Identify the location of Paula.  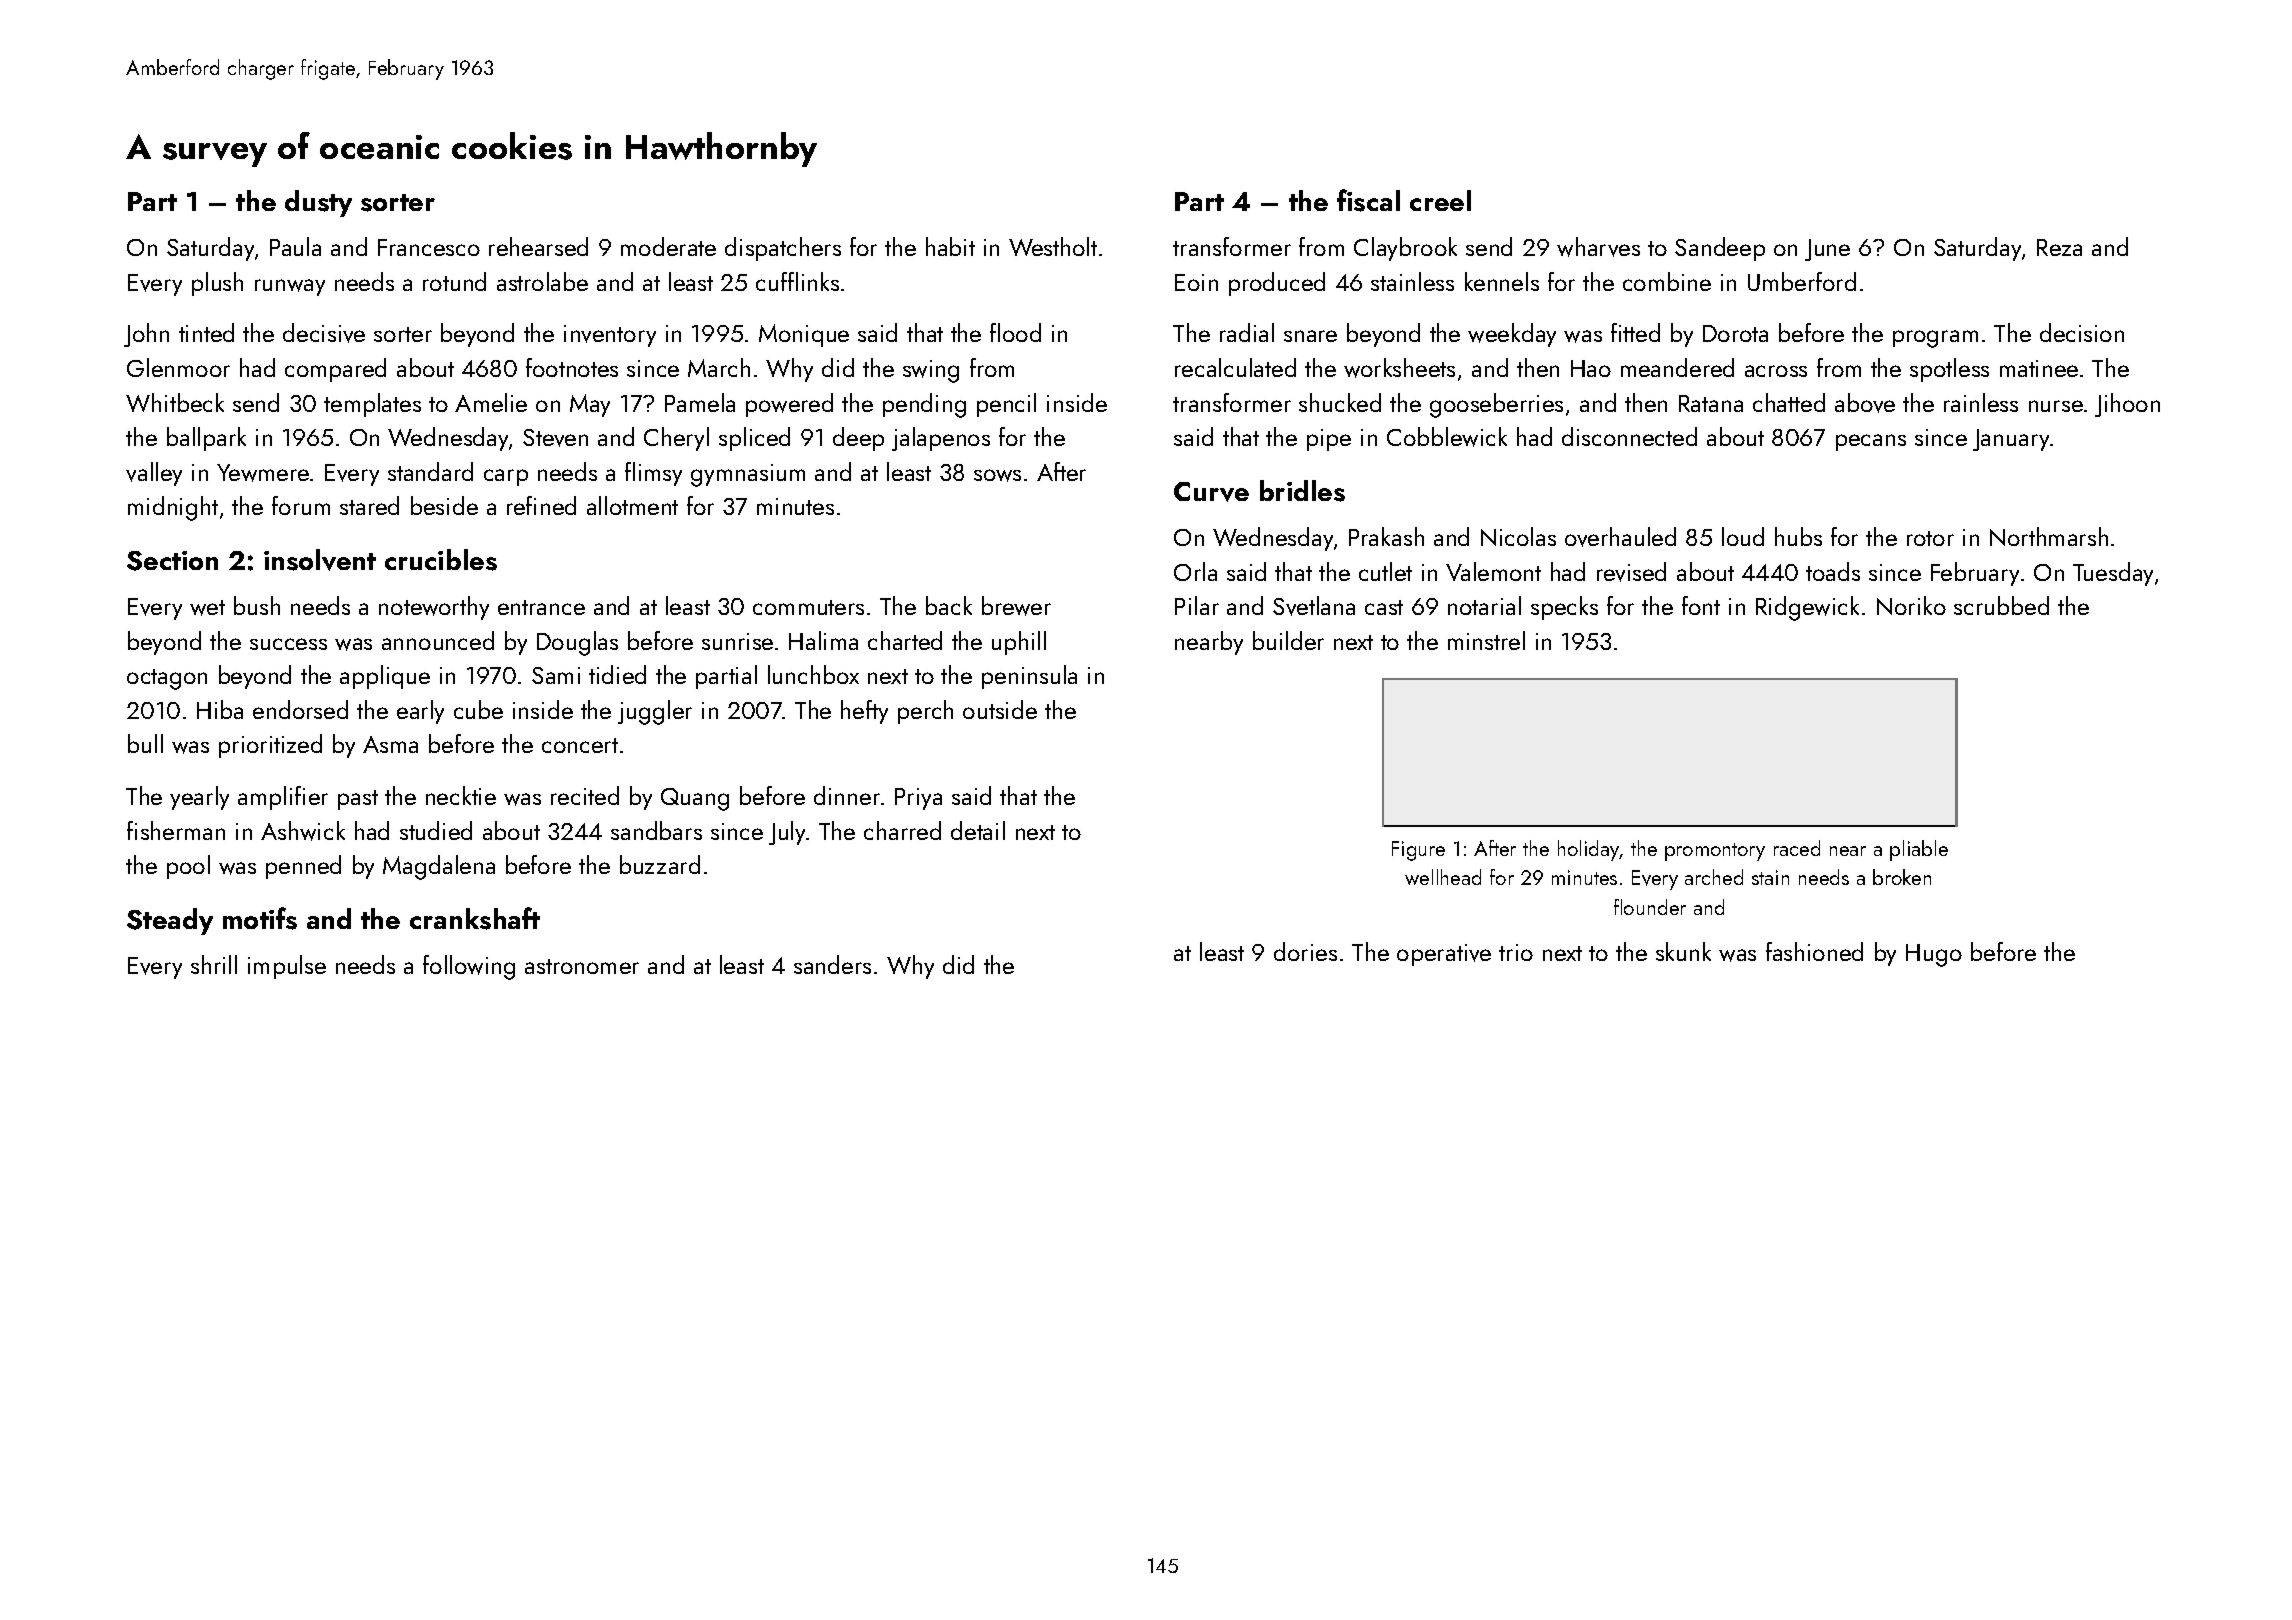
(295, 246).
